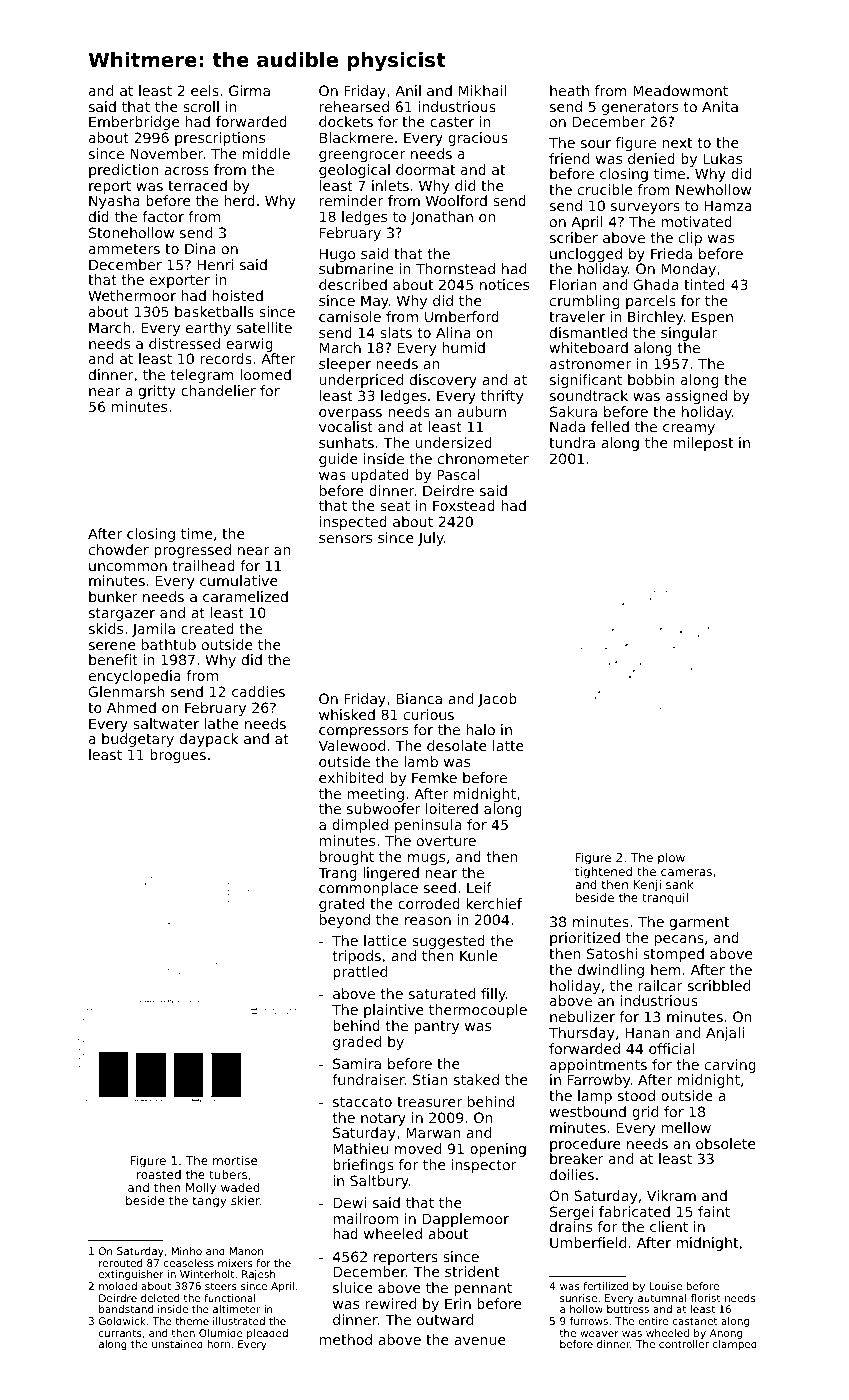 This document has height=1400, width=849. What do you see at coordinates (361, 381) in the document?
I see `underpriced` at bounding box center [361, 381].
